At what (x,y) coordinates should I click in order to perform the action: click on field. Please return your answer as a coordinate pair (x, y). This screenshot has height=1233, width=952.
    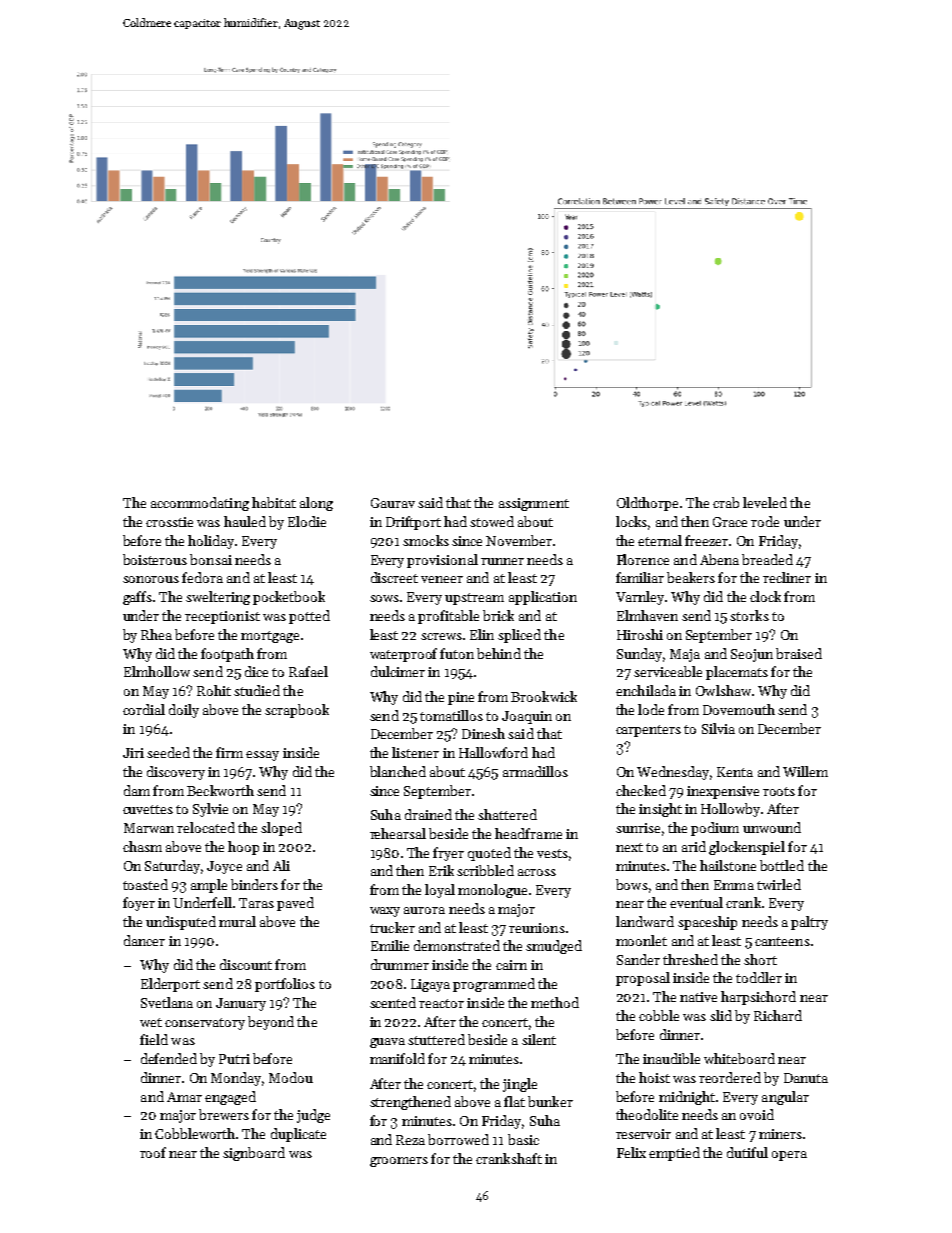
    Looking at the image, I should click on (154, 1039).
